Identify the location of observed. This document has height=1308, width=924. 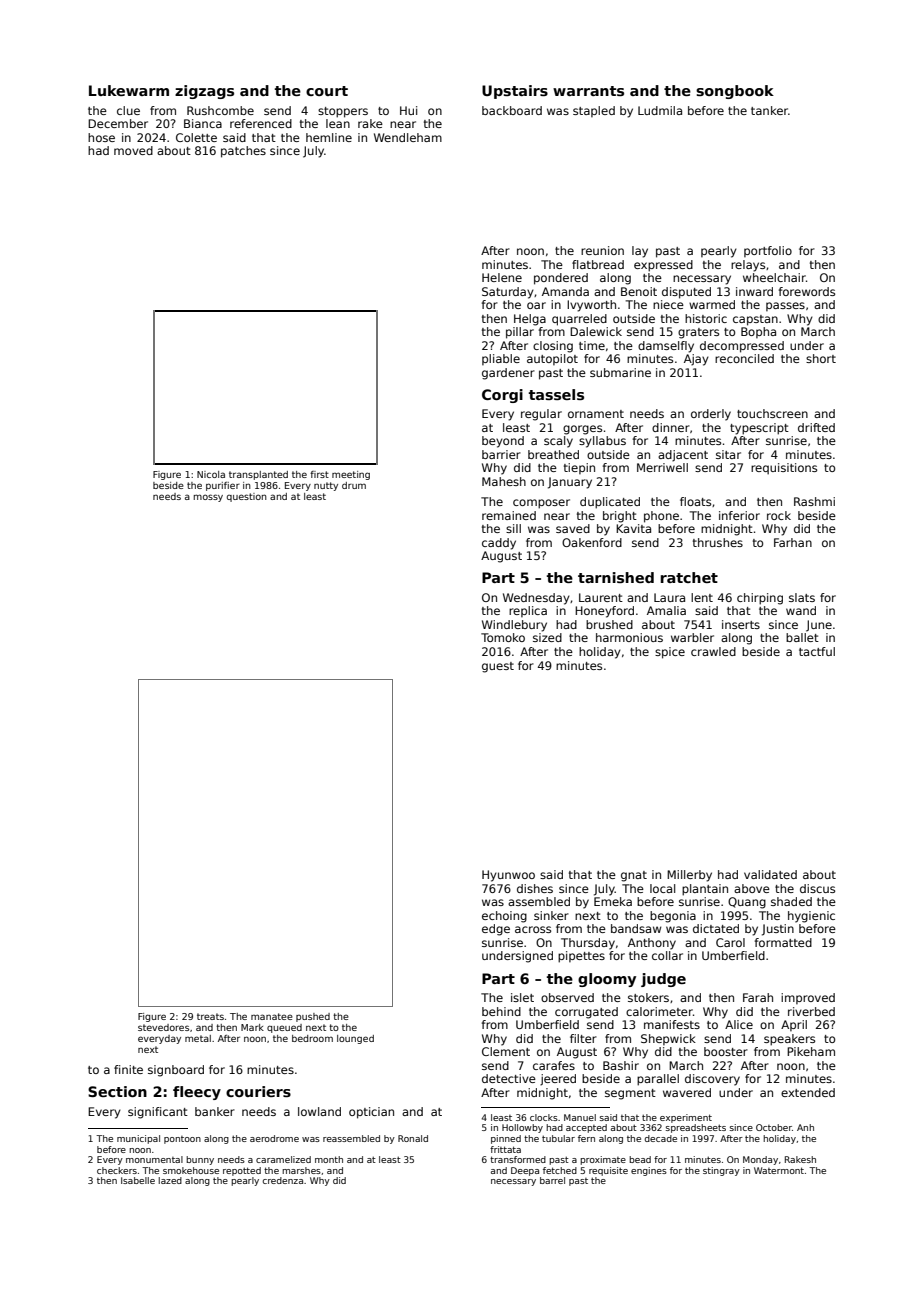
(567, 997).
